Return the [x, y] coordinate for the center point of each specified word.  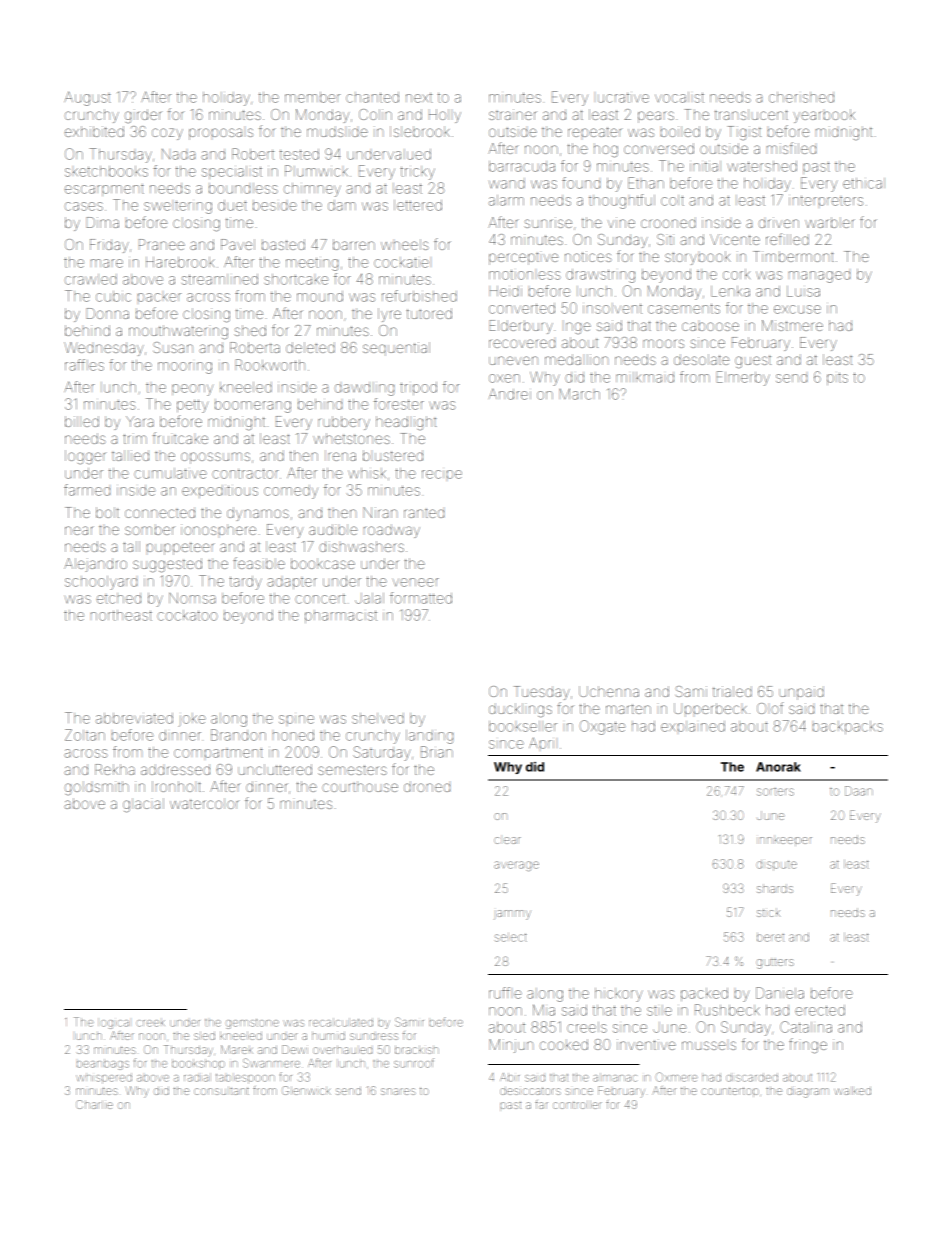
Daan [859, 791]
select [511, 937]
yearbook [824, 116]
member [312, 97]
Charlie [94, 1104]
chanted [372, 97]
